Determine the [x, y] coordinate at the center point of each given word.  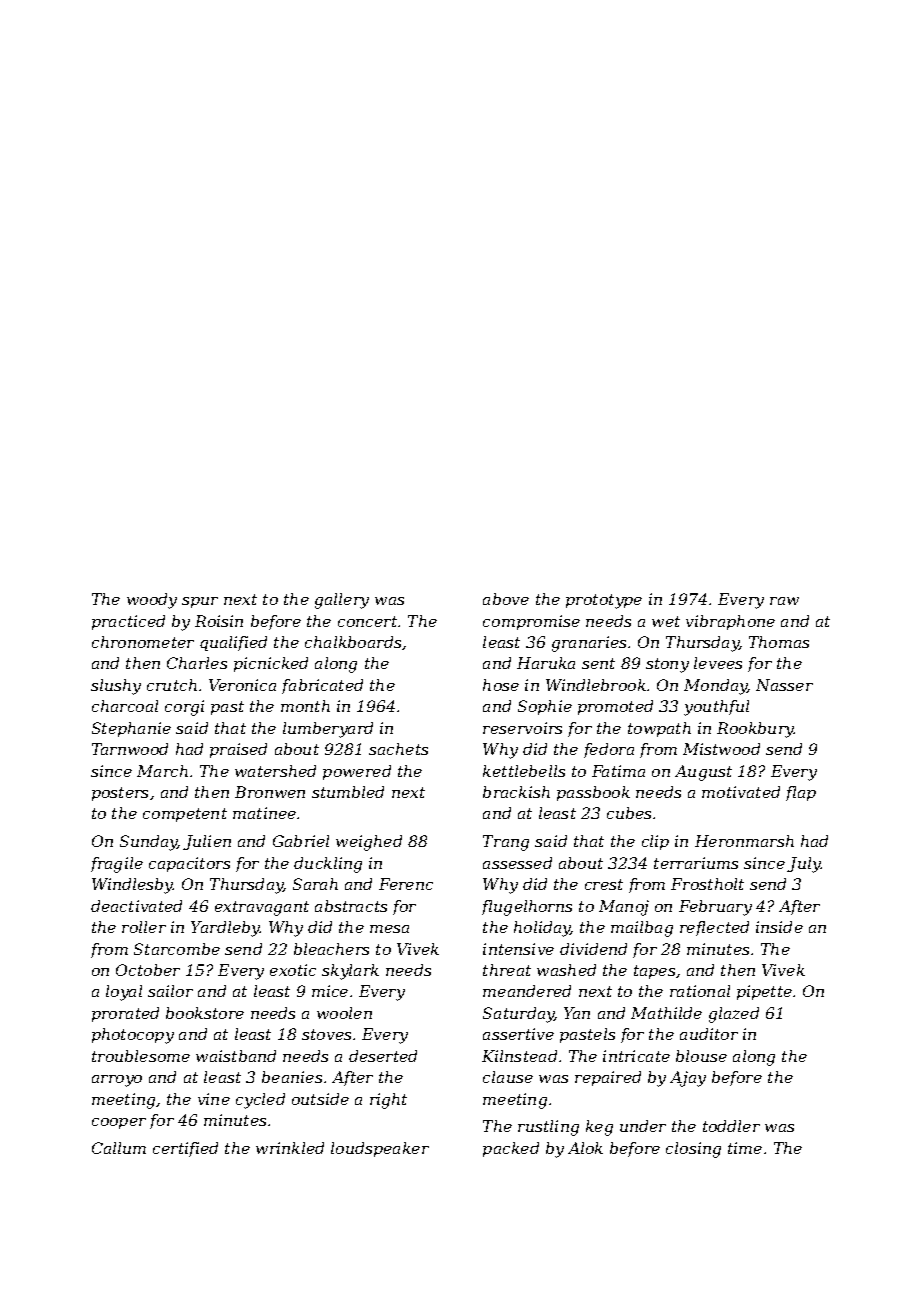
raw [784, 601]
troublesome [141, 1056]
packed [511, 1149]
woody [152, 601]
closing [693, 1150]
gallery [342, 601]
